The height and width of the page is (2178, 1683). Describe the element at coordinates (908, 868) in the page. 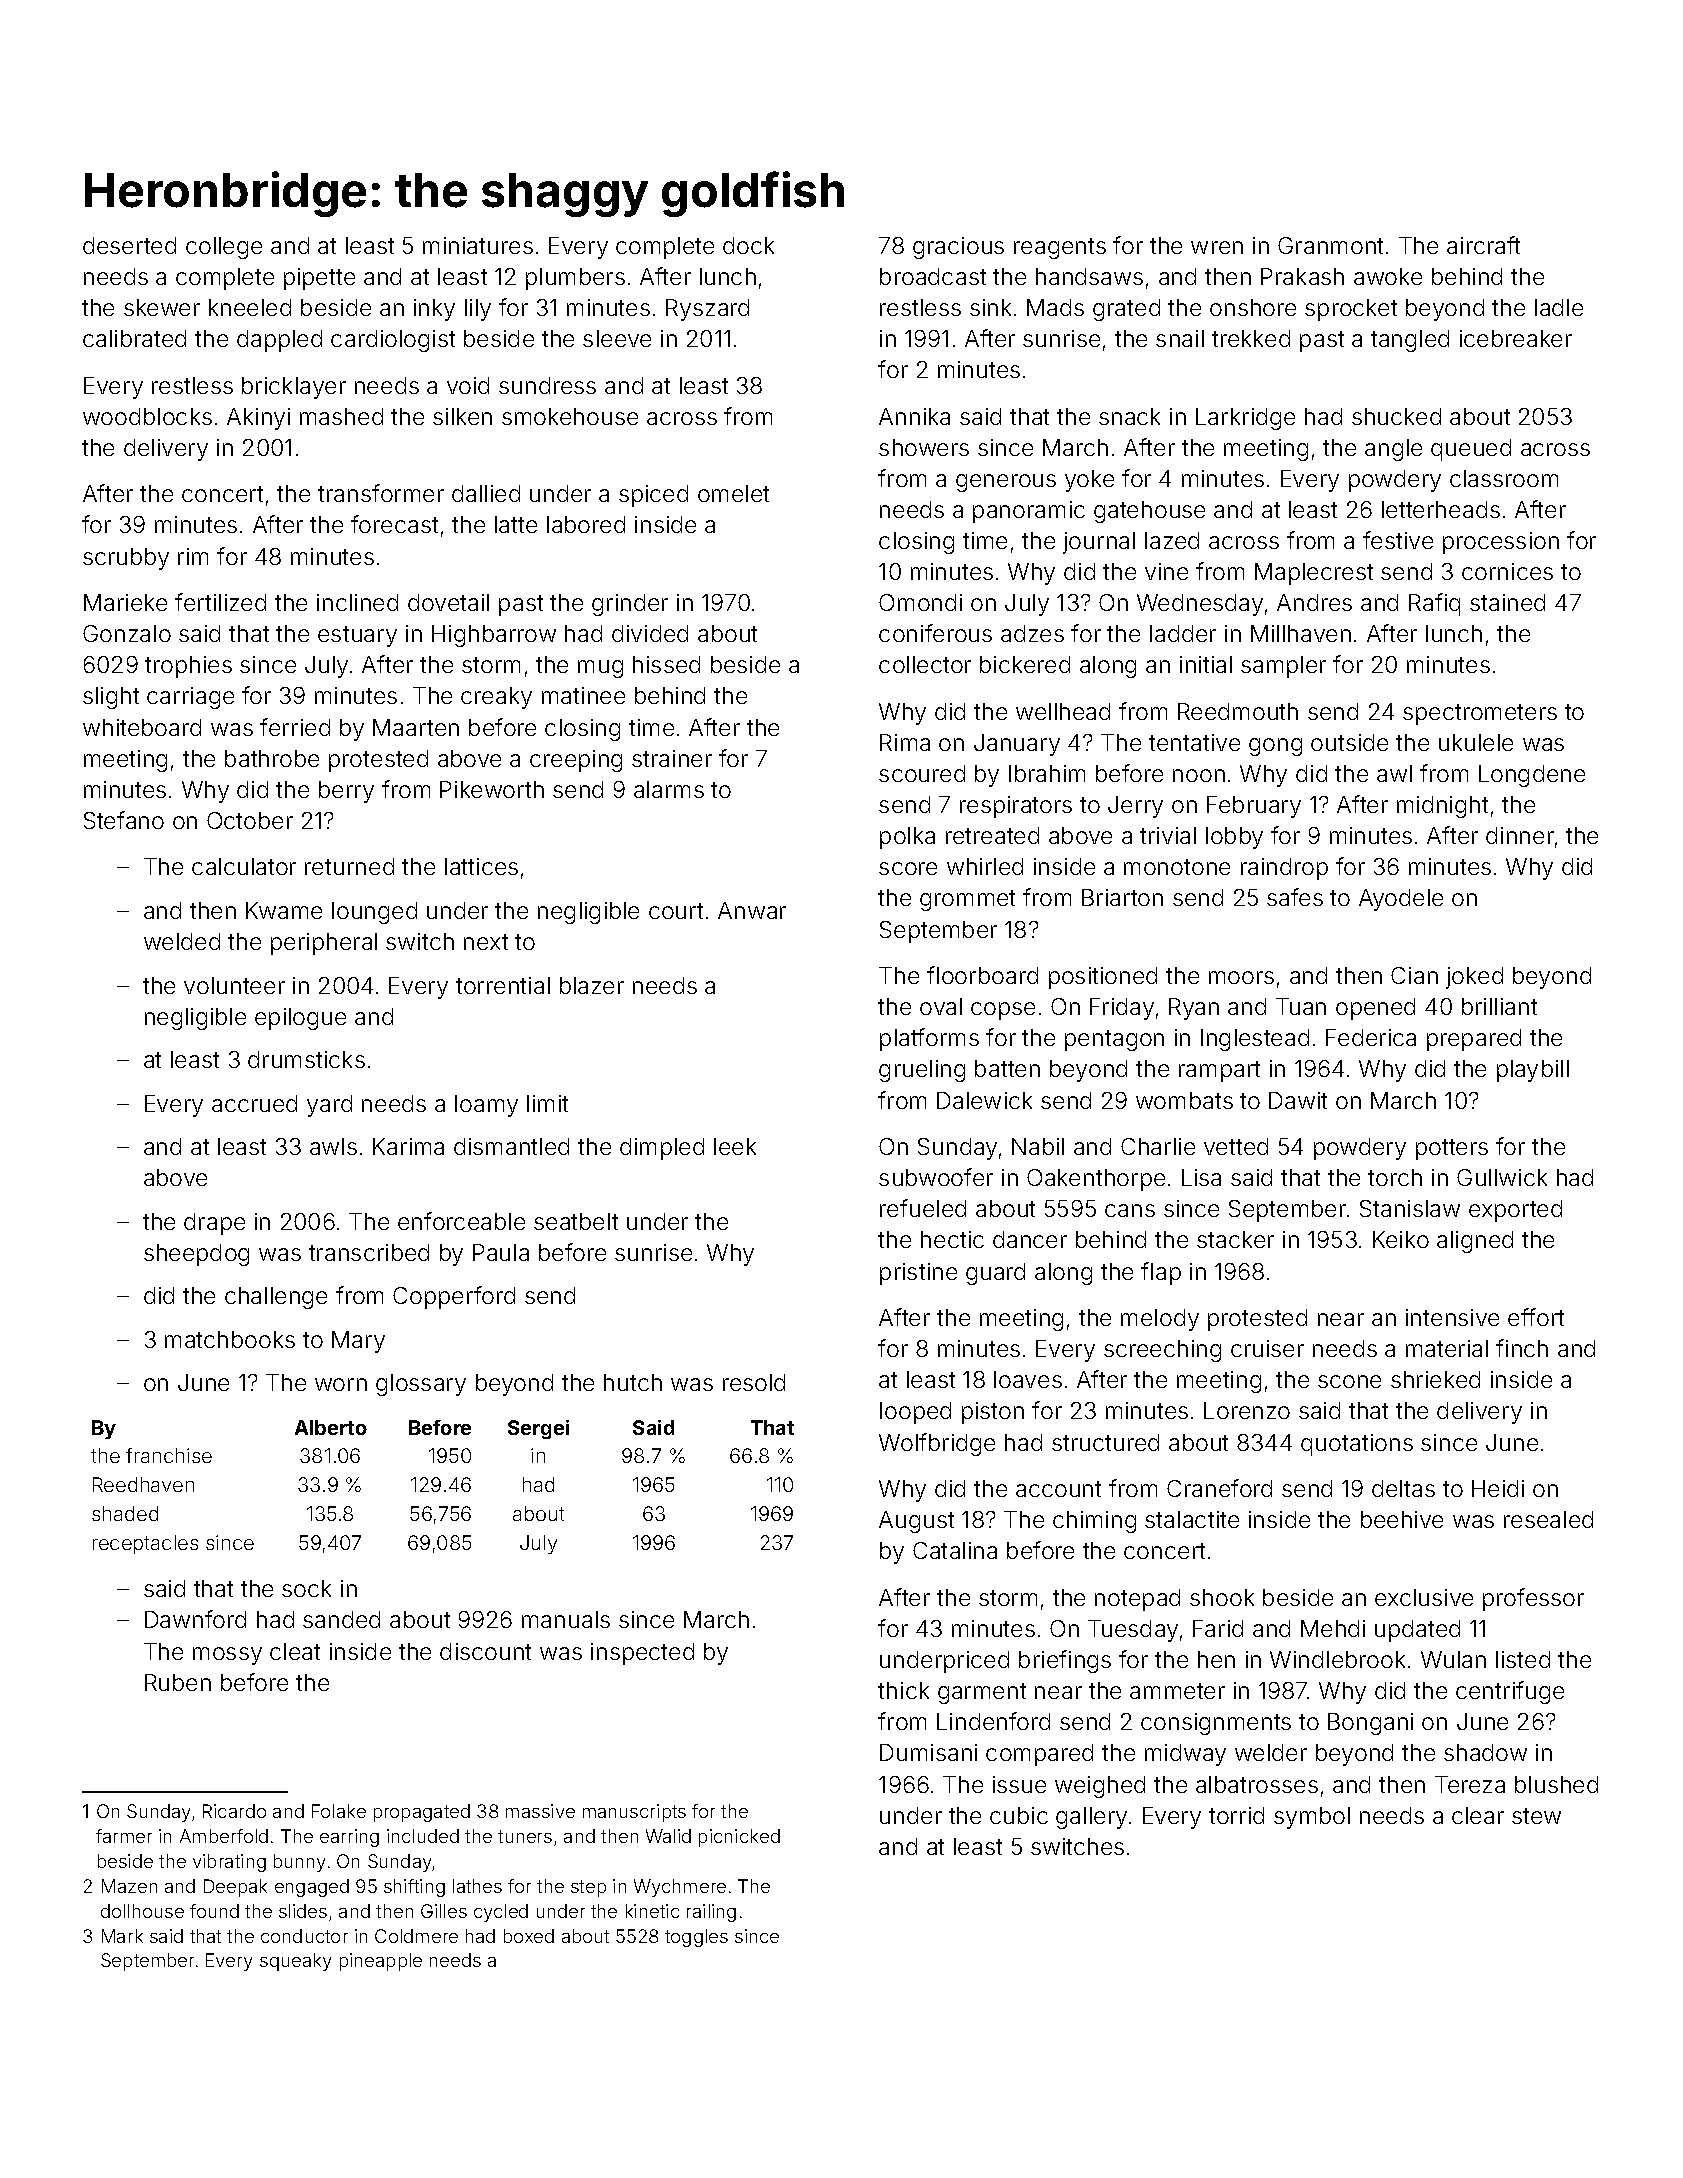

I see `score` at that location.
